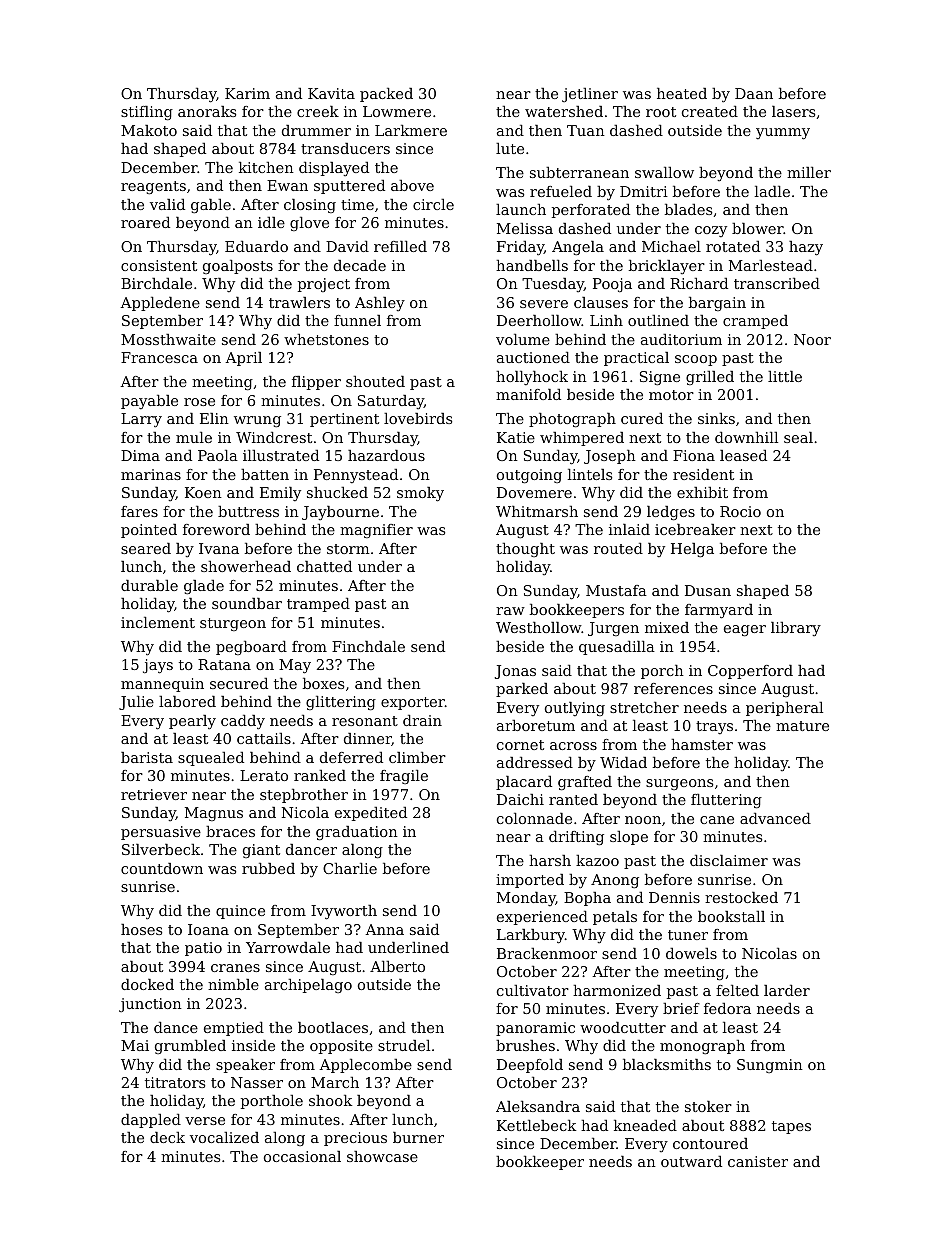  I want to click on April, so click(243, 359).
